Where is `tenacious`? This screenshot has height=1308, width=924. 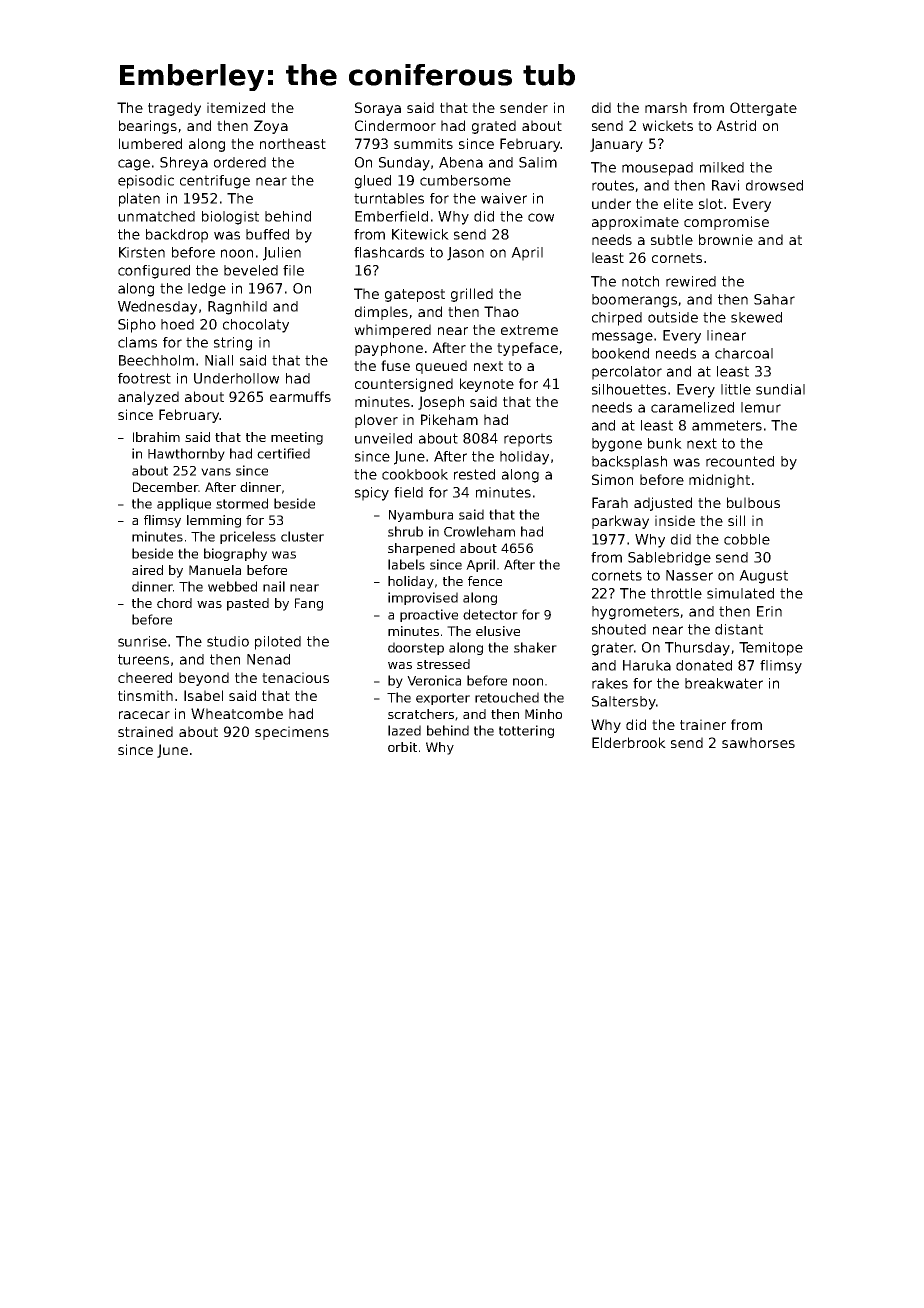 tenacious is located at coordinates (295, 677).
